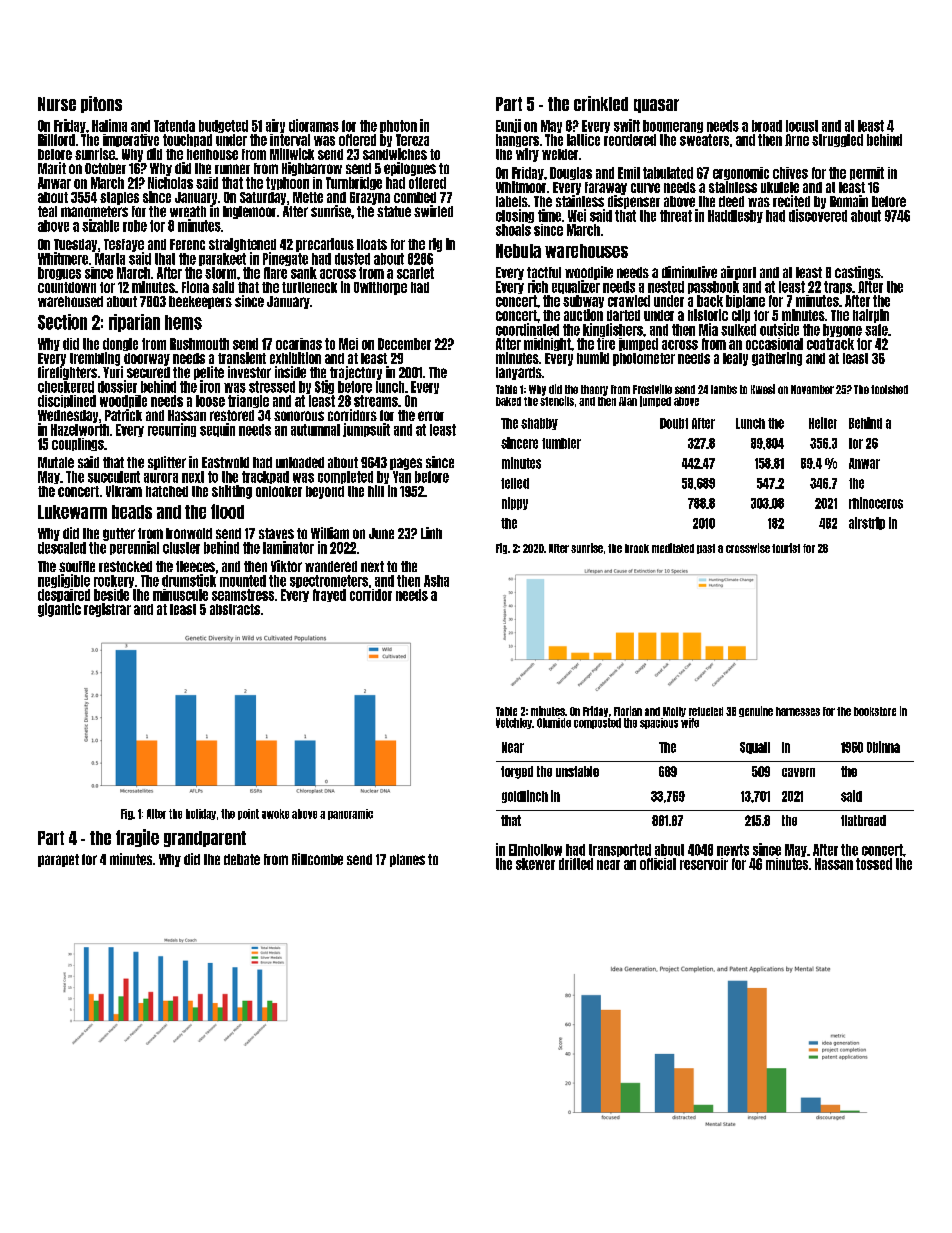 Image resolution: width=952 pixels, height=1233 pixels. Describe the element at coordinates (656, 106) in the screenshot. I see `quasar` at that location.
